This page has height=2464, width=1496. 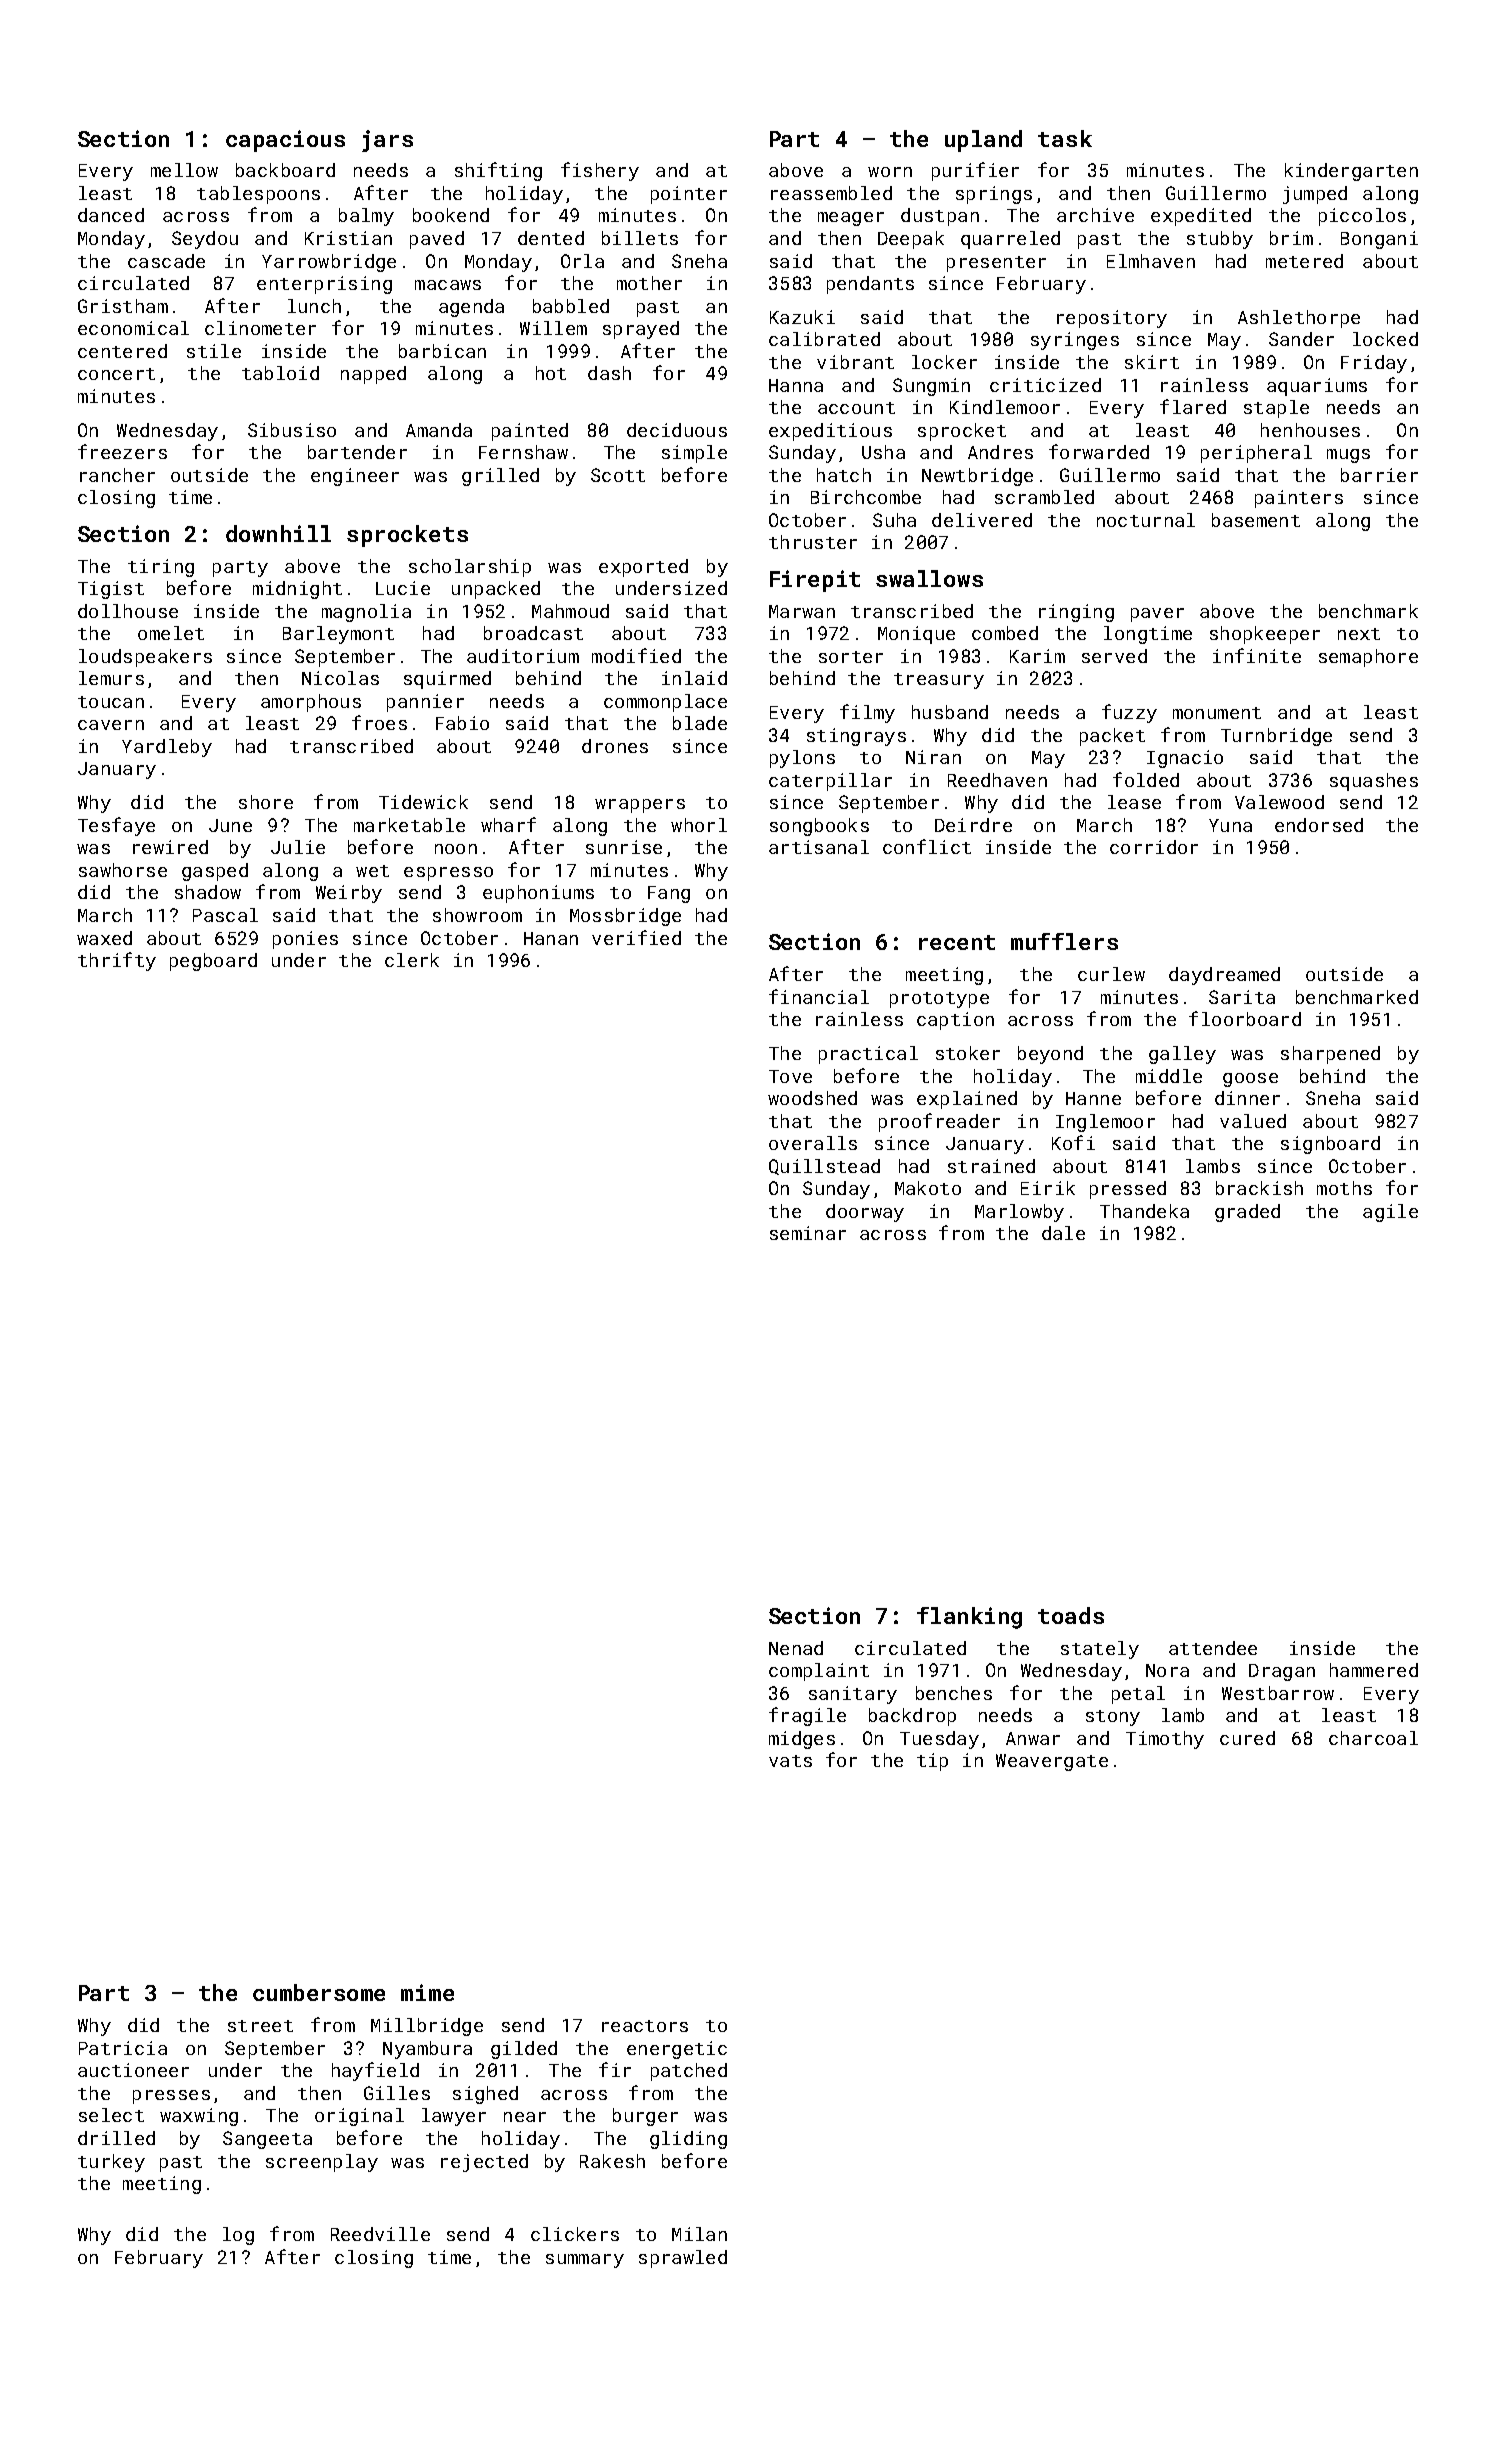 What do you see at coordinates (1019, 1213) in the page?
I see `Marlowby` at bounding box center [1019, 1213].
